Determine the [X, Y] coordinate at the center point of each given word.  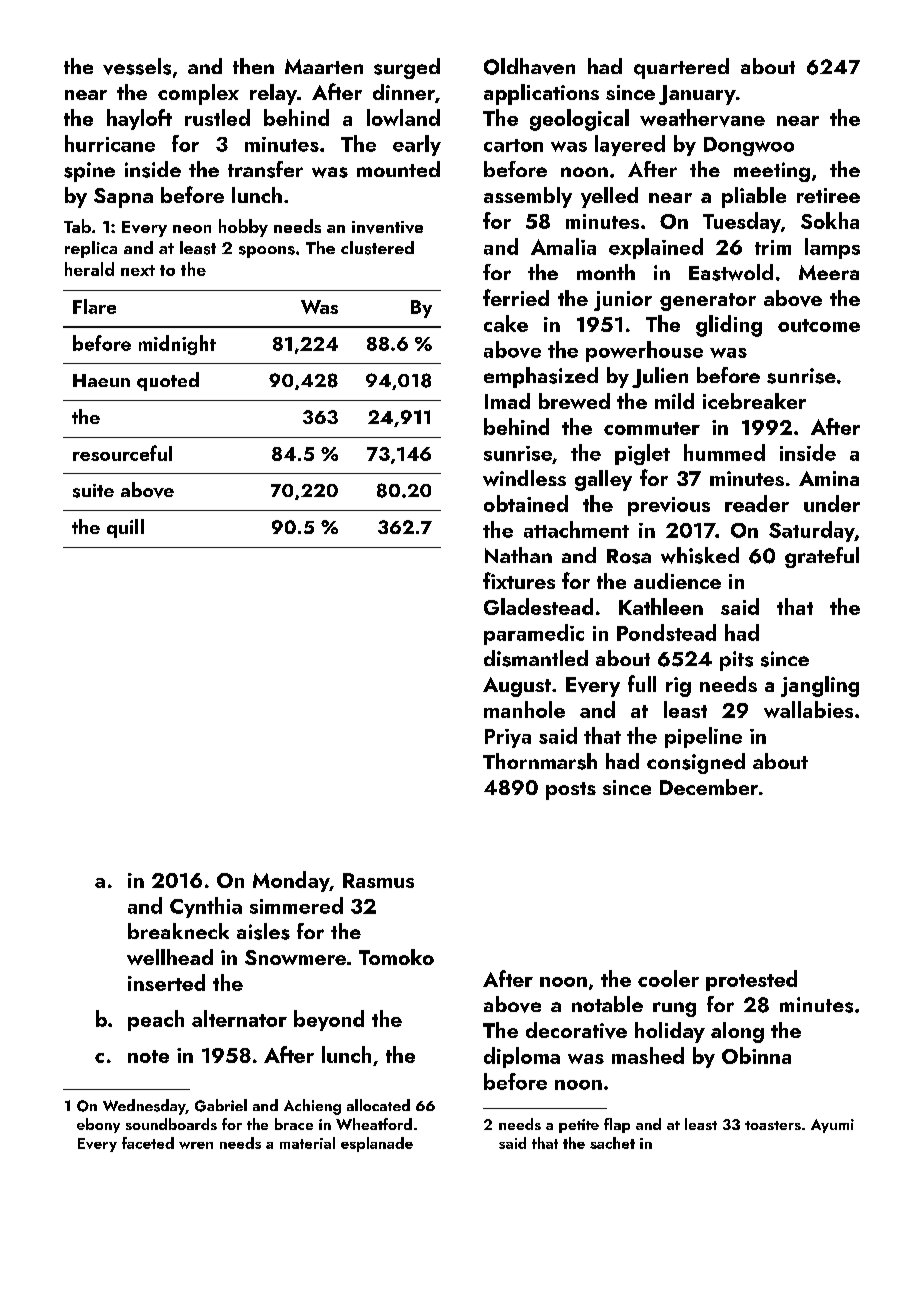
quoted [168, 381]
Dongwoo [749, 146]
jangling [820, 686]
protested [751, 980]
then [253, 66]
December [709, 787]
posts [571, 791]
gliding [729, 326]
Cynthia [206, 907]
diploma [522, 1057]
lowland [403, 117]
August [517, 687]
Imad [507, 401]
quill [125, 528]
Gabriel [221, 1105]
